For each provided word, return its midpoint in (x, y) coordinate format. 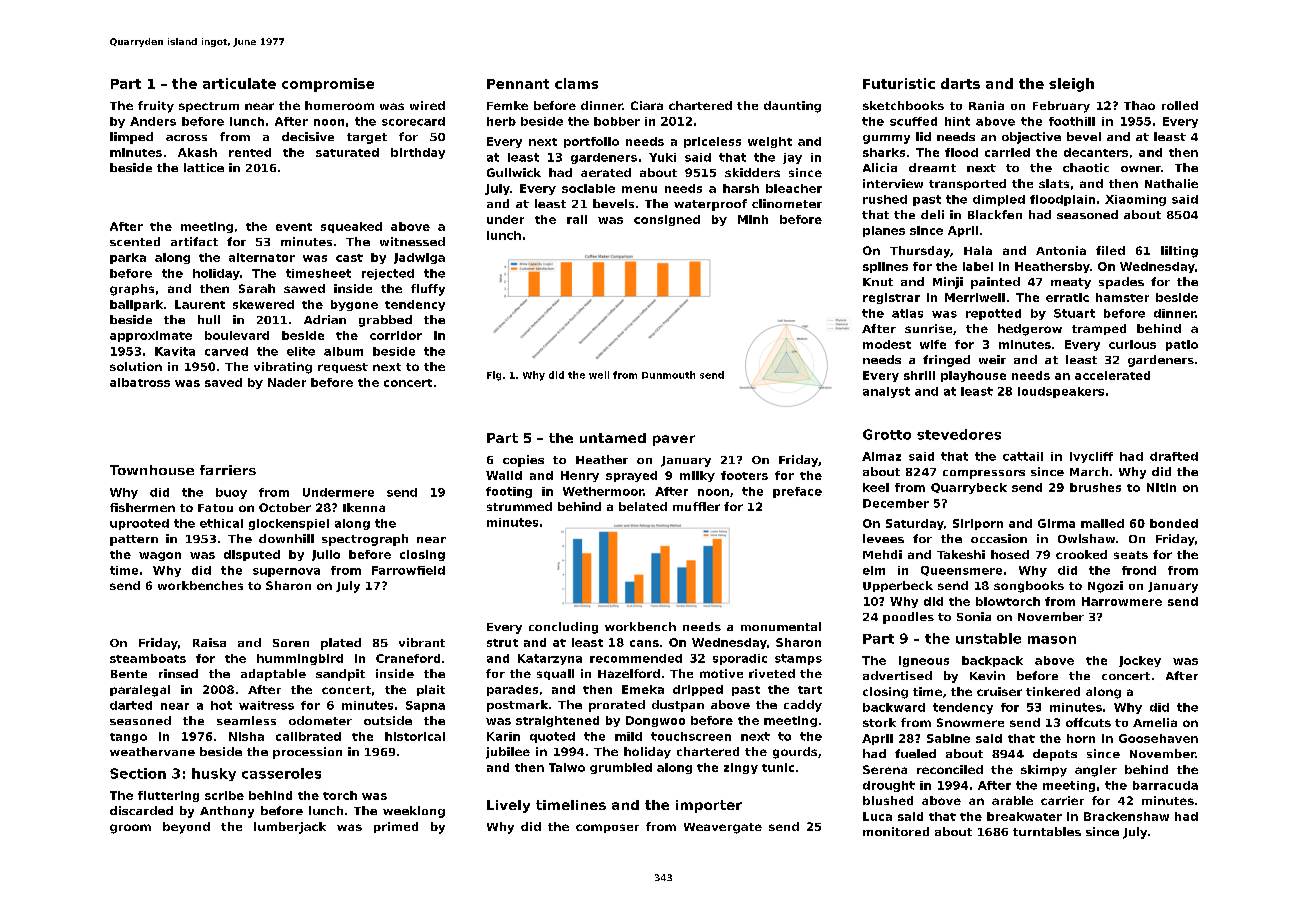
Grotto (887, 434)
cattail (1023, 456)
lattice (204, 167)
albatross (140, 382)
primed (396, 827)
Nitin (1161, 487)
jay (792, 158)
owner (1141, 169)
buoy (231, 493)
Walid (504, 475)
